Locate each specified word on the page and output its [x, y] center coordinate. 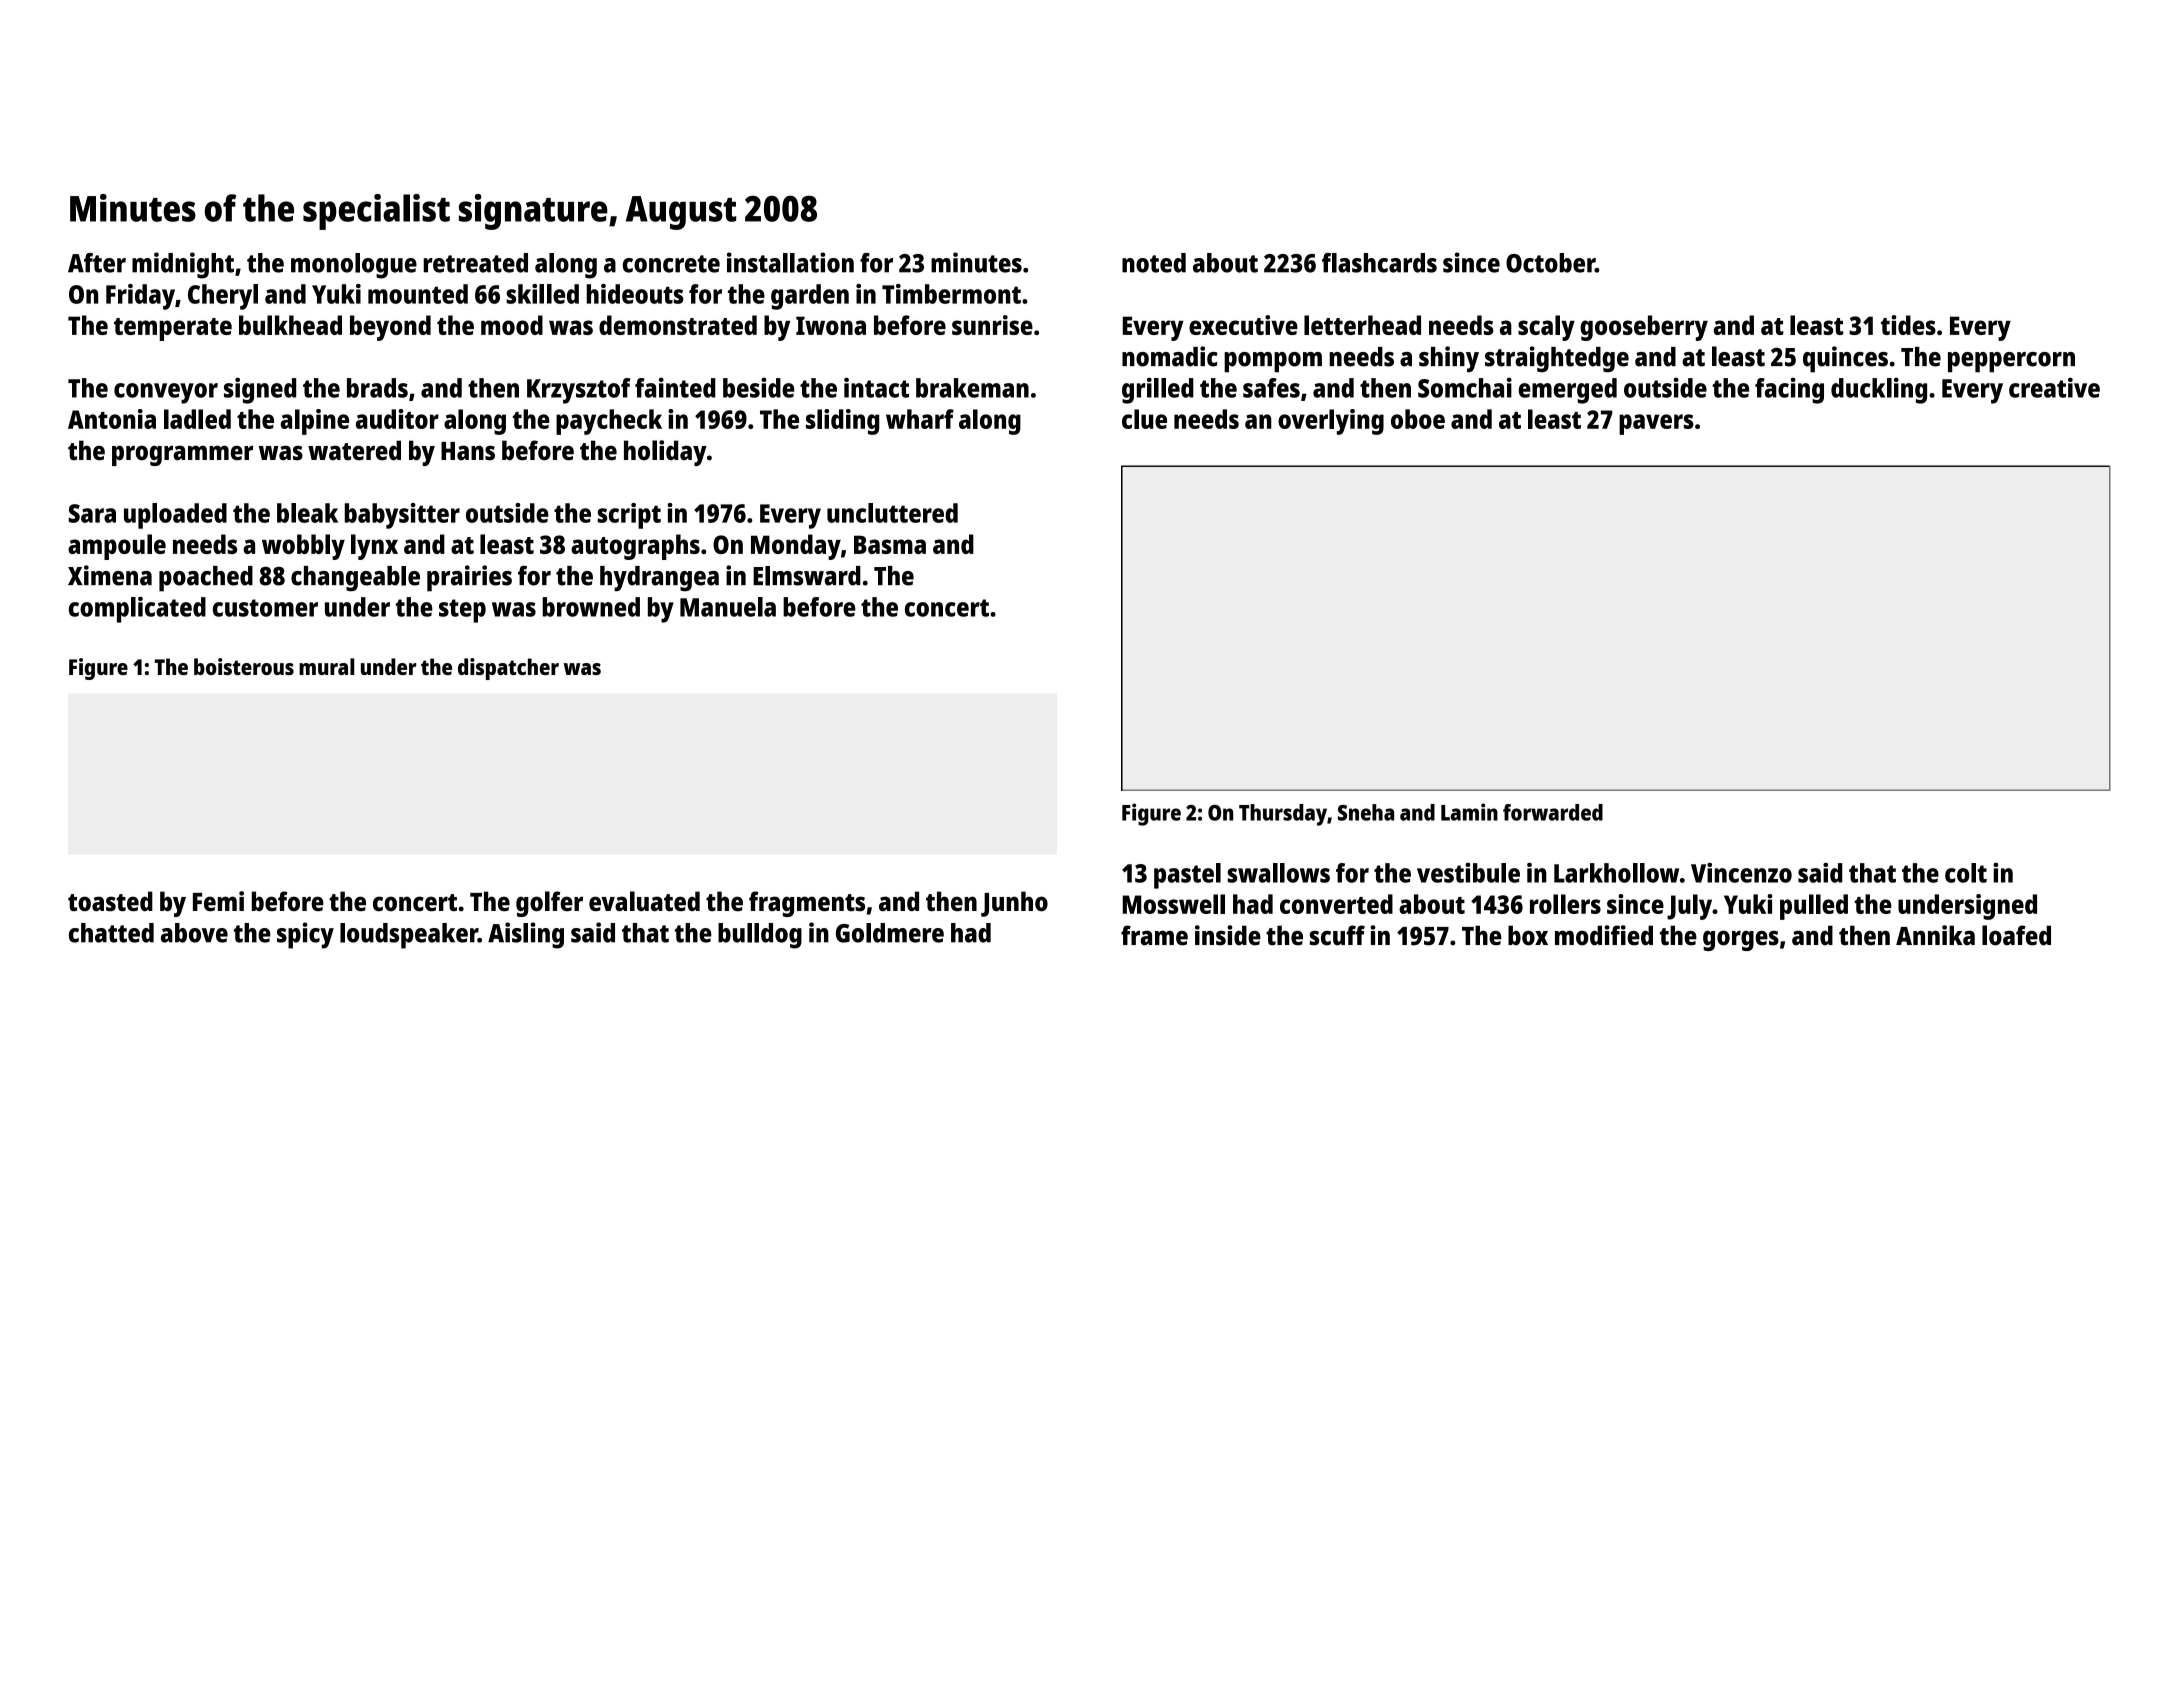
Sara [92, 513]
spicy [305, 935]
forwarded [1553, 812]
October [1550, 263]
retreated [476, 263]
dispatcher [508, 669]
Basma [890, 544]
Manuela [728, 607]
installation [790, 262]
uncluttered [892, 513]
